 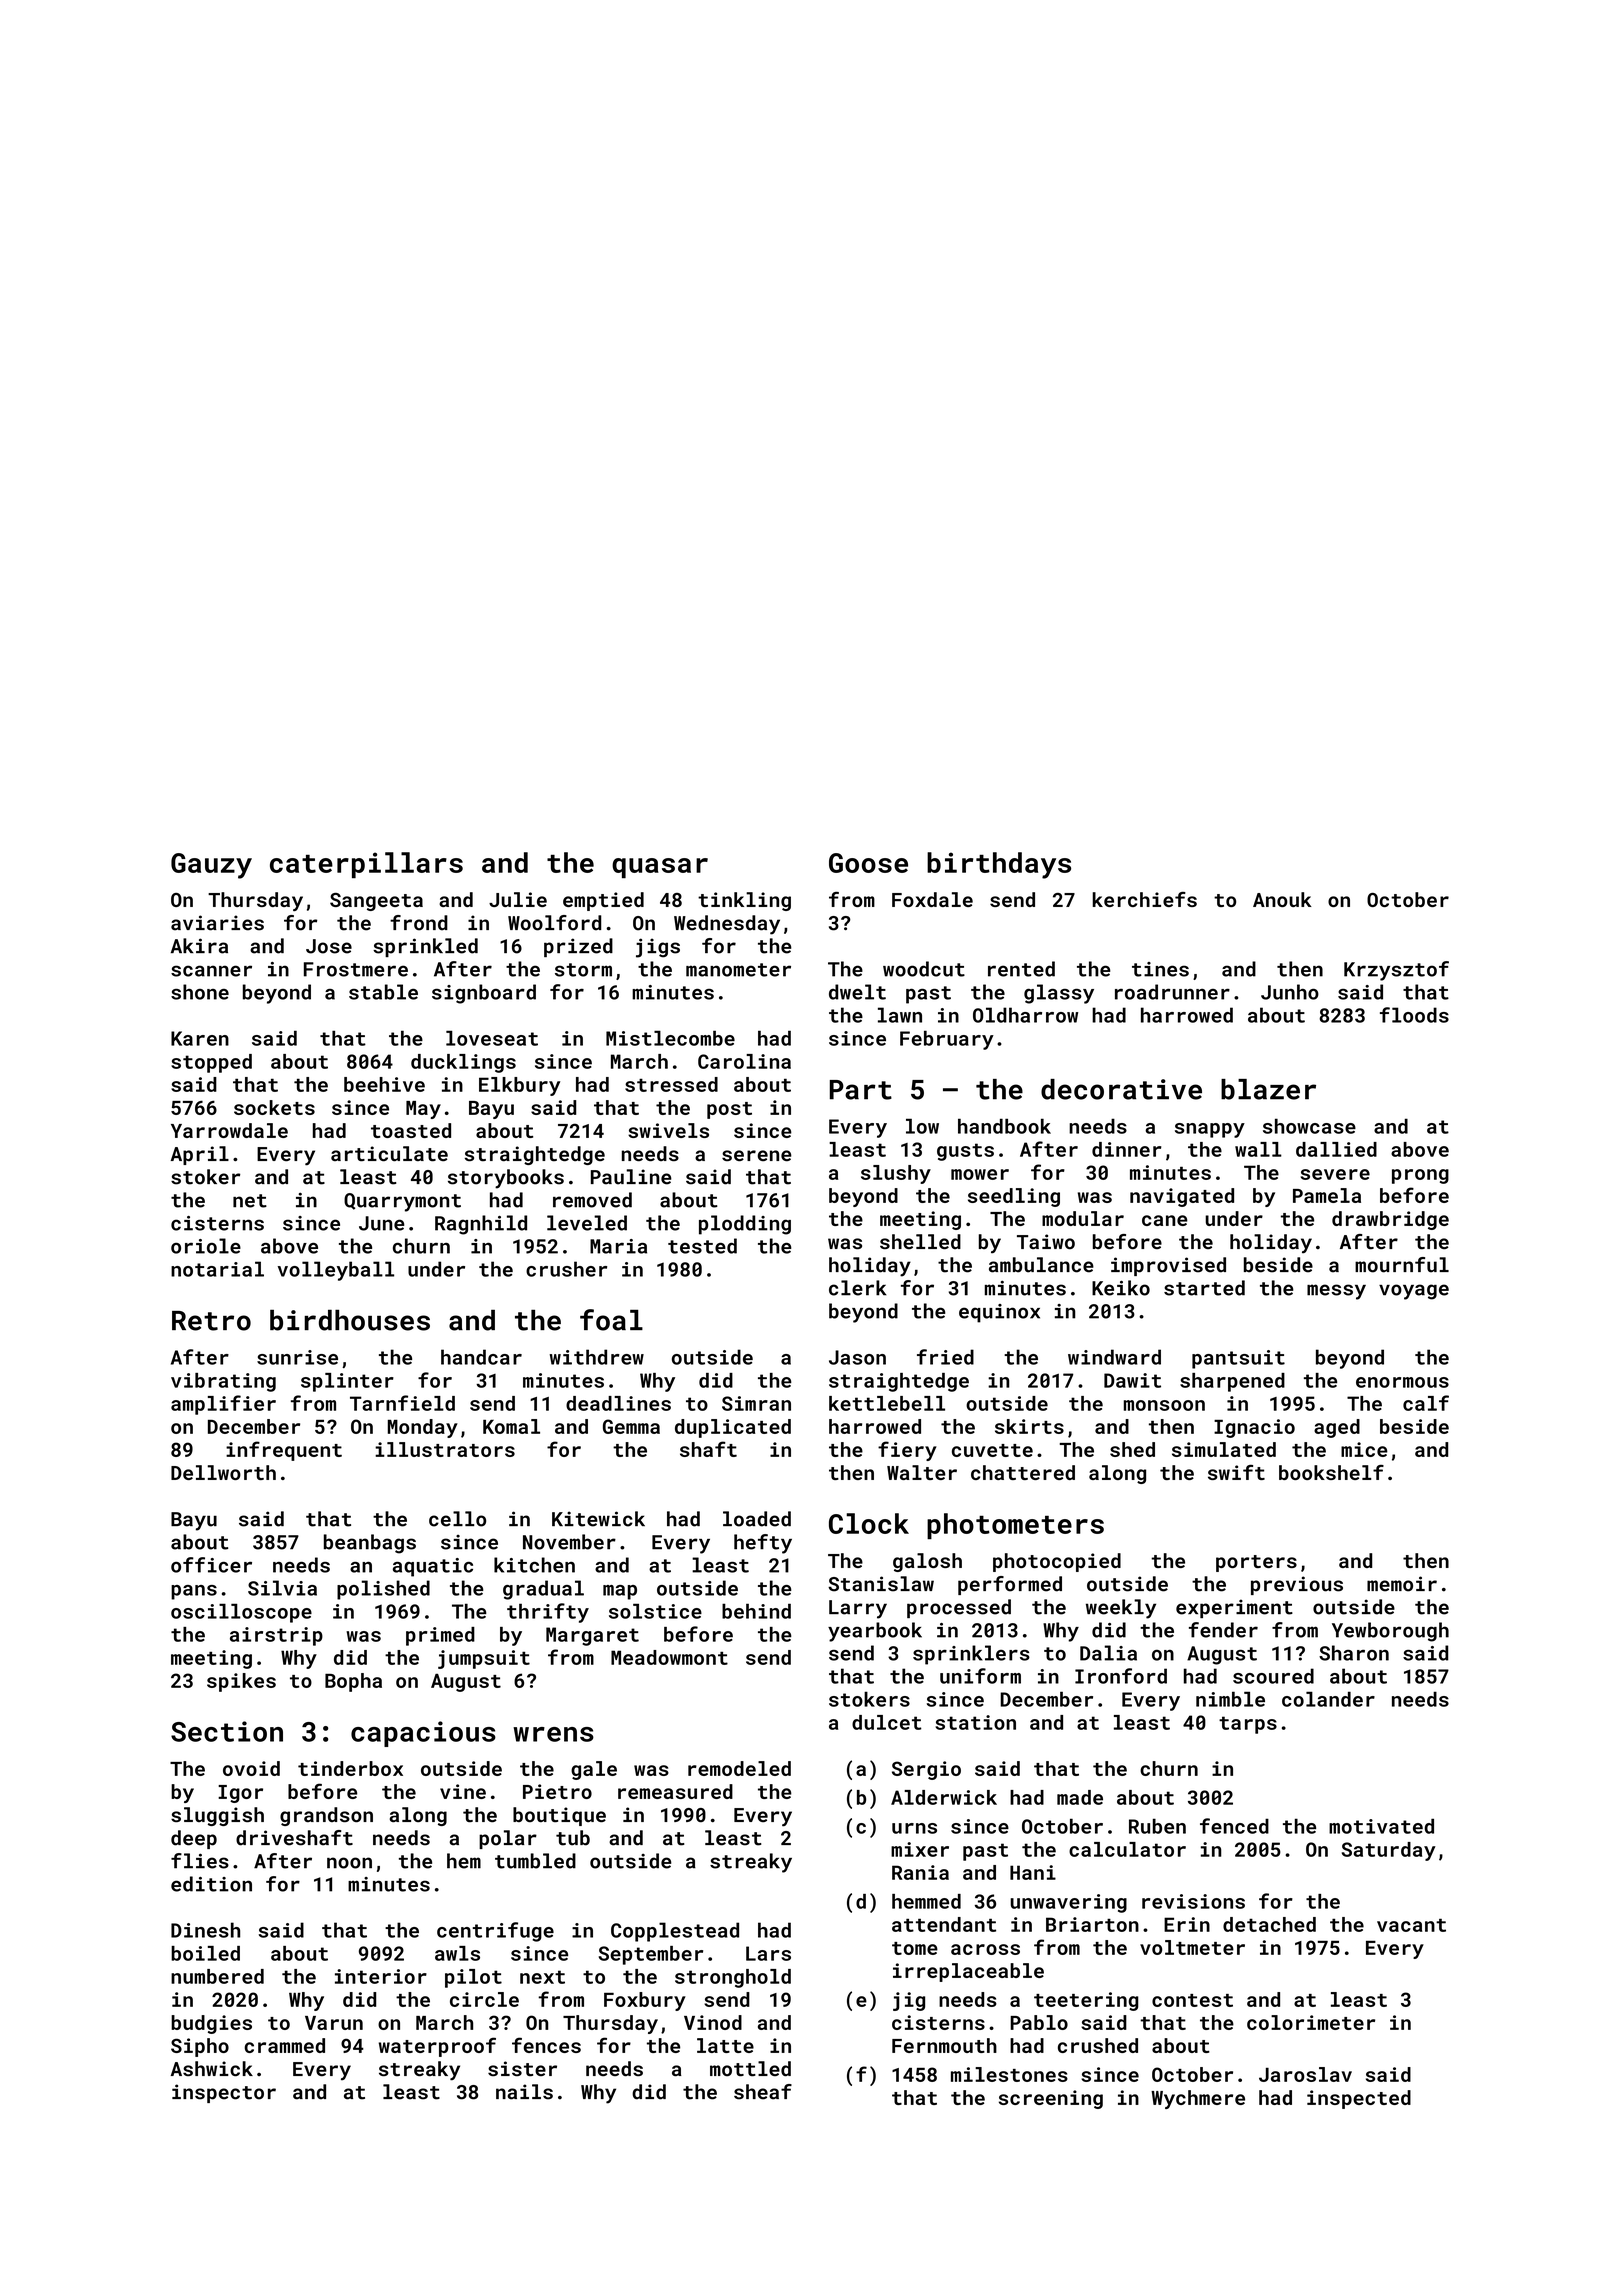 What do you see at coordinates (211, 866) in the document?
I see `Gauzy` at bounding box center [211, 866].
